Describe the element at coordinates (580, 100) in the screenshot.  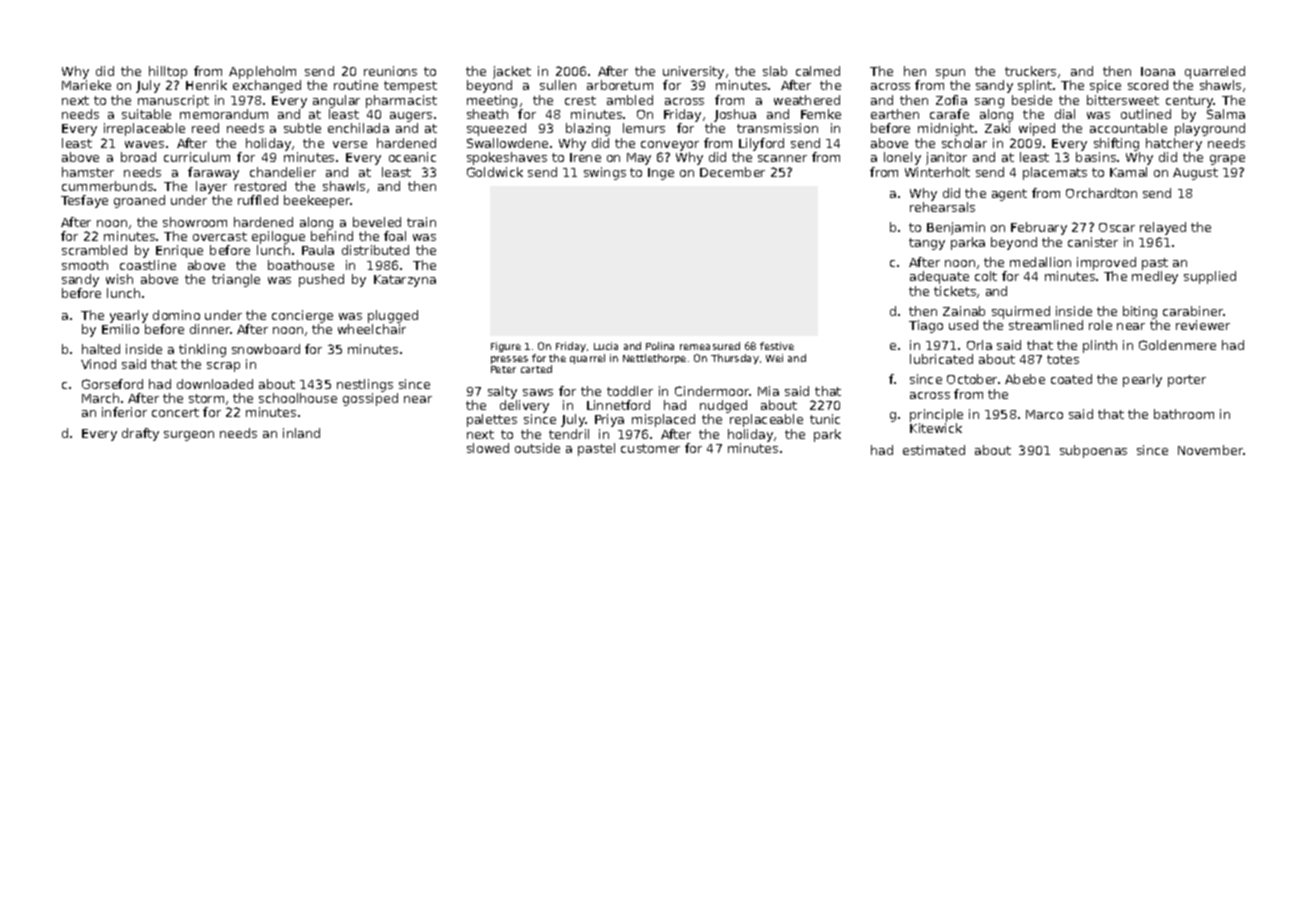
I see `crest` at that location.
